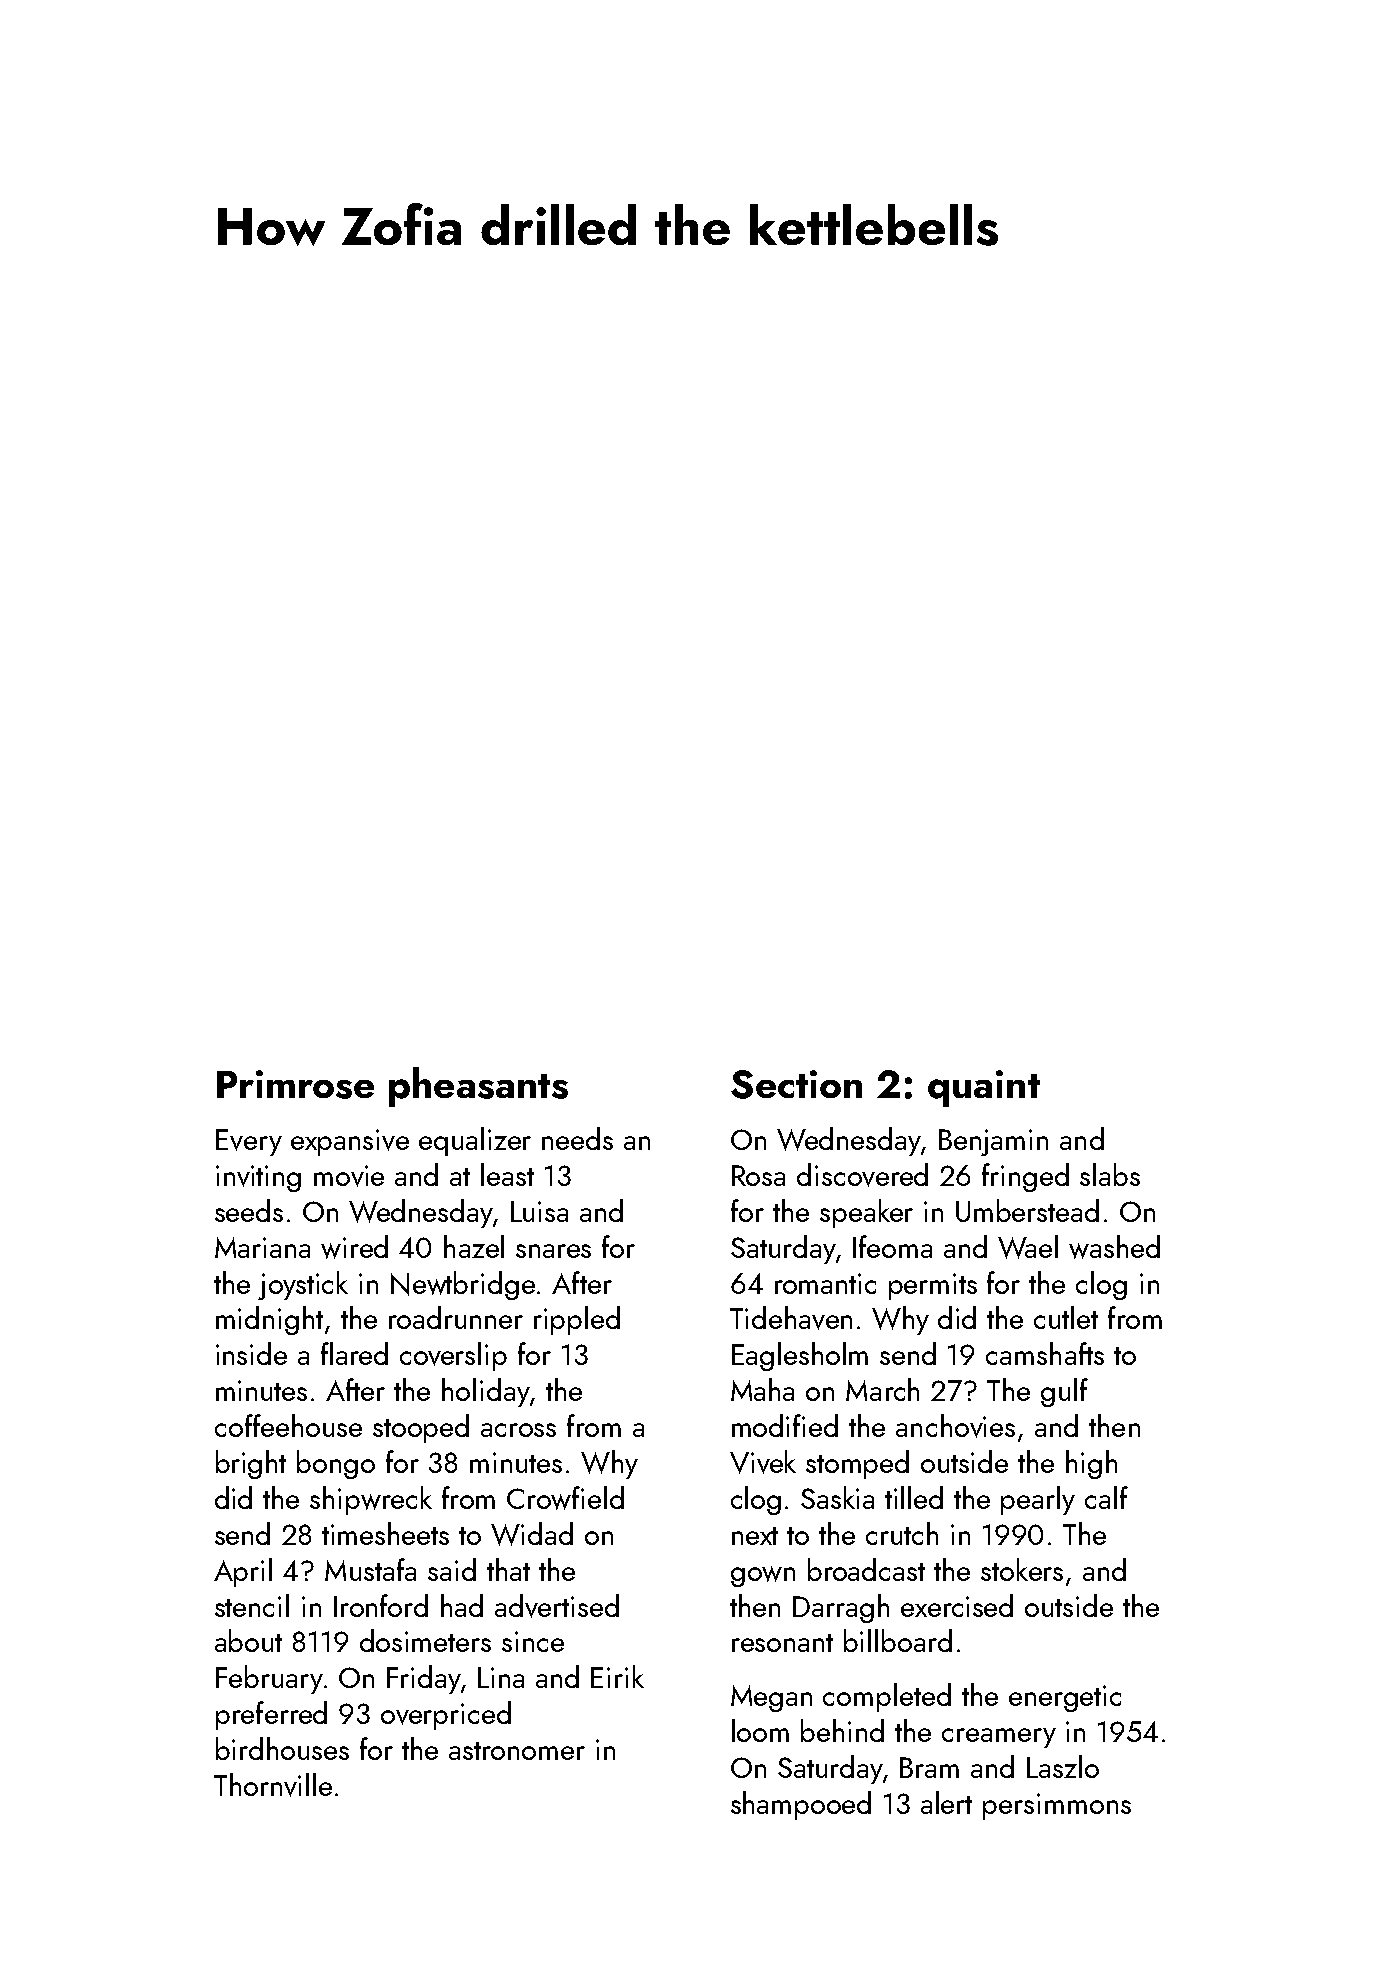 The height and width of the page is (1969, 1386). What do you see at coordinates (762, 1389) in the page?
I see `Maha` at bounding box center [762, 1389].
